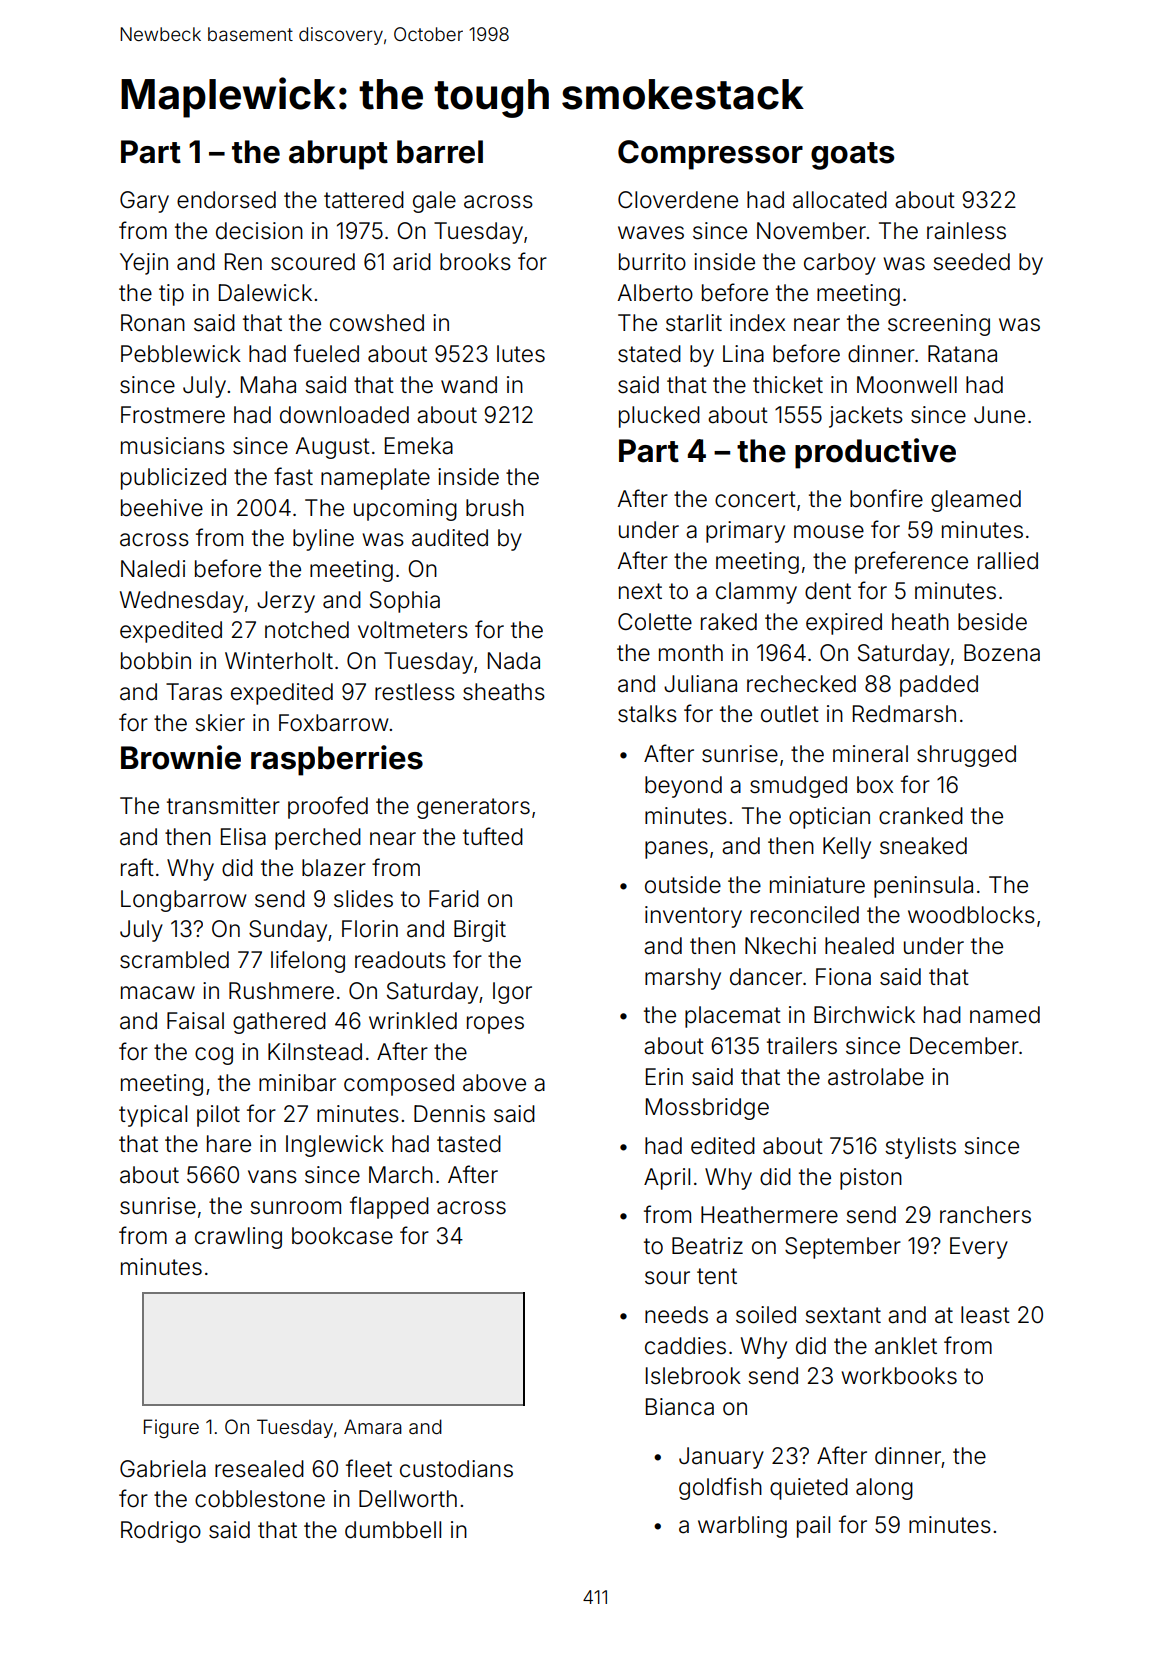  Describe the element at coordinates (852, 156) in the screenshot. I see `goats` at that location.
